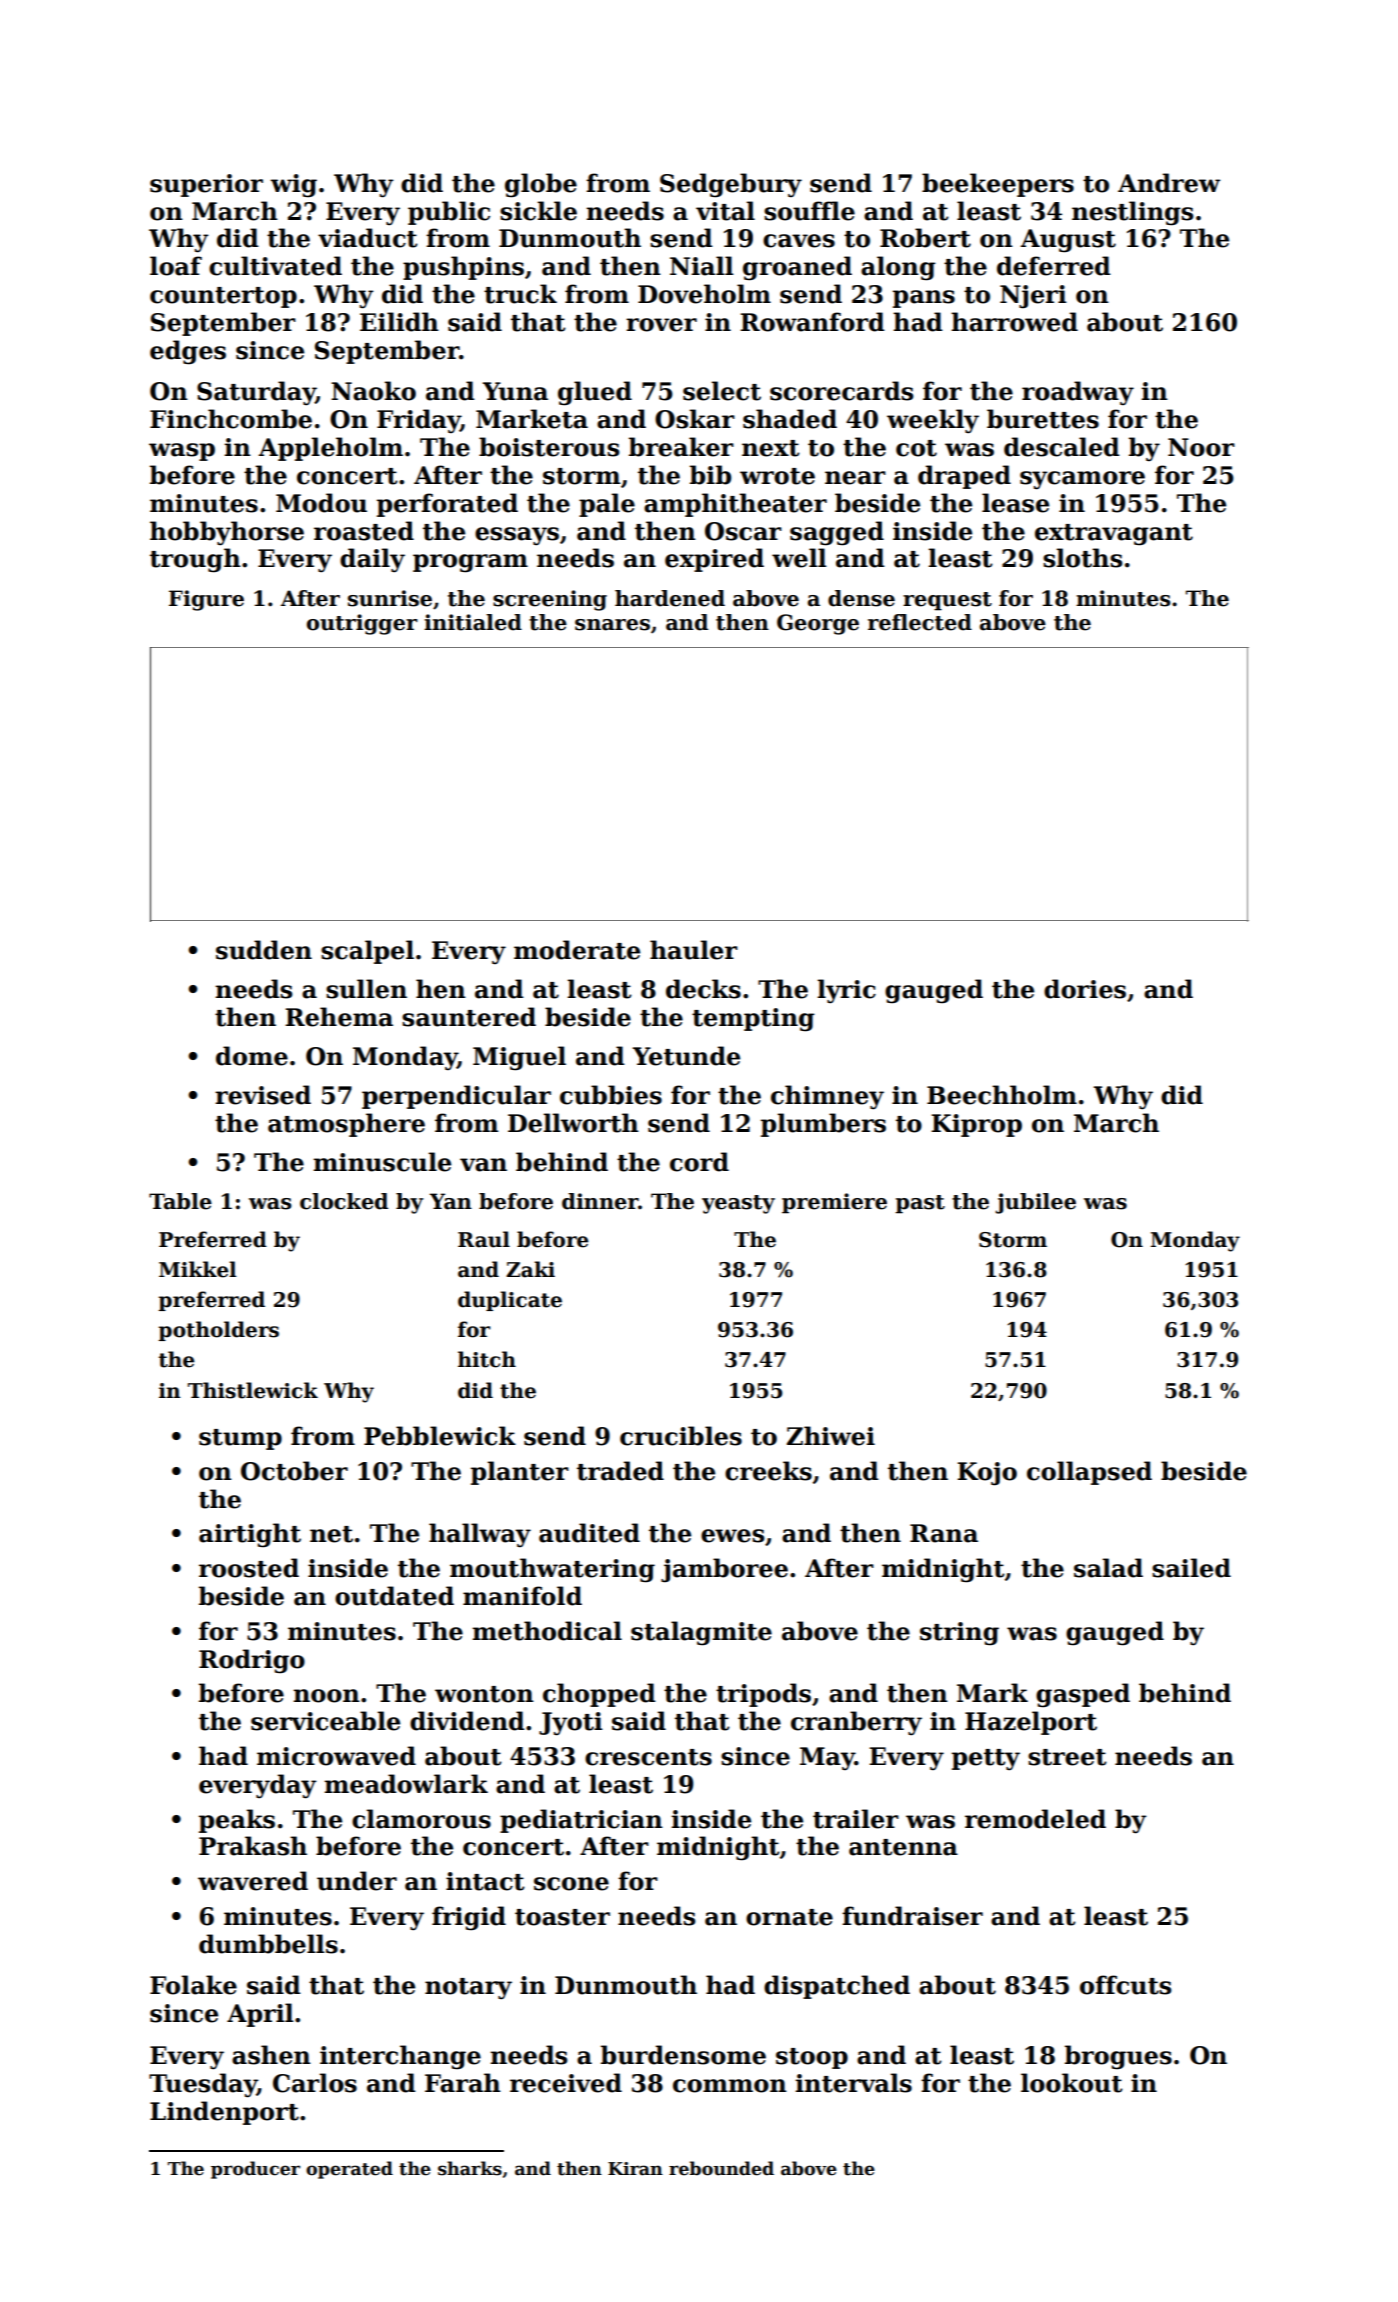 Image resolution: width=1398 pixels, height=2302 pixels. What do you see at coordinates (294, 1471) in the document?
I see `October` at bounding box center [294, 1471].
